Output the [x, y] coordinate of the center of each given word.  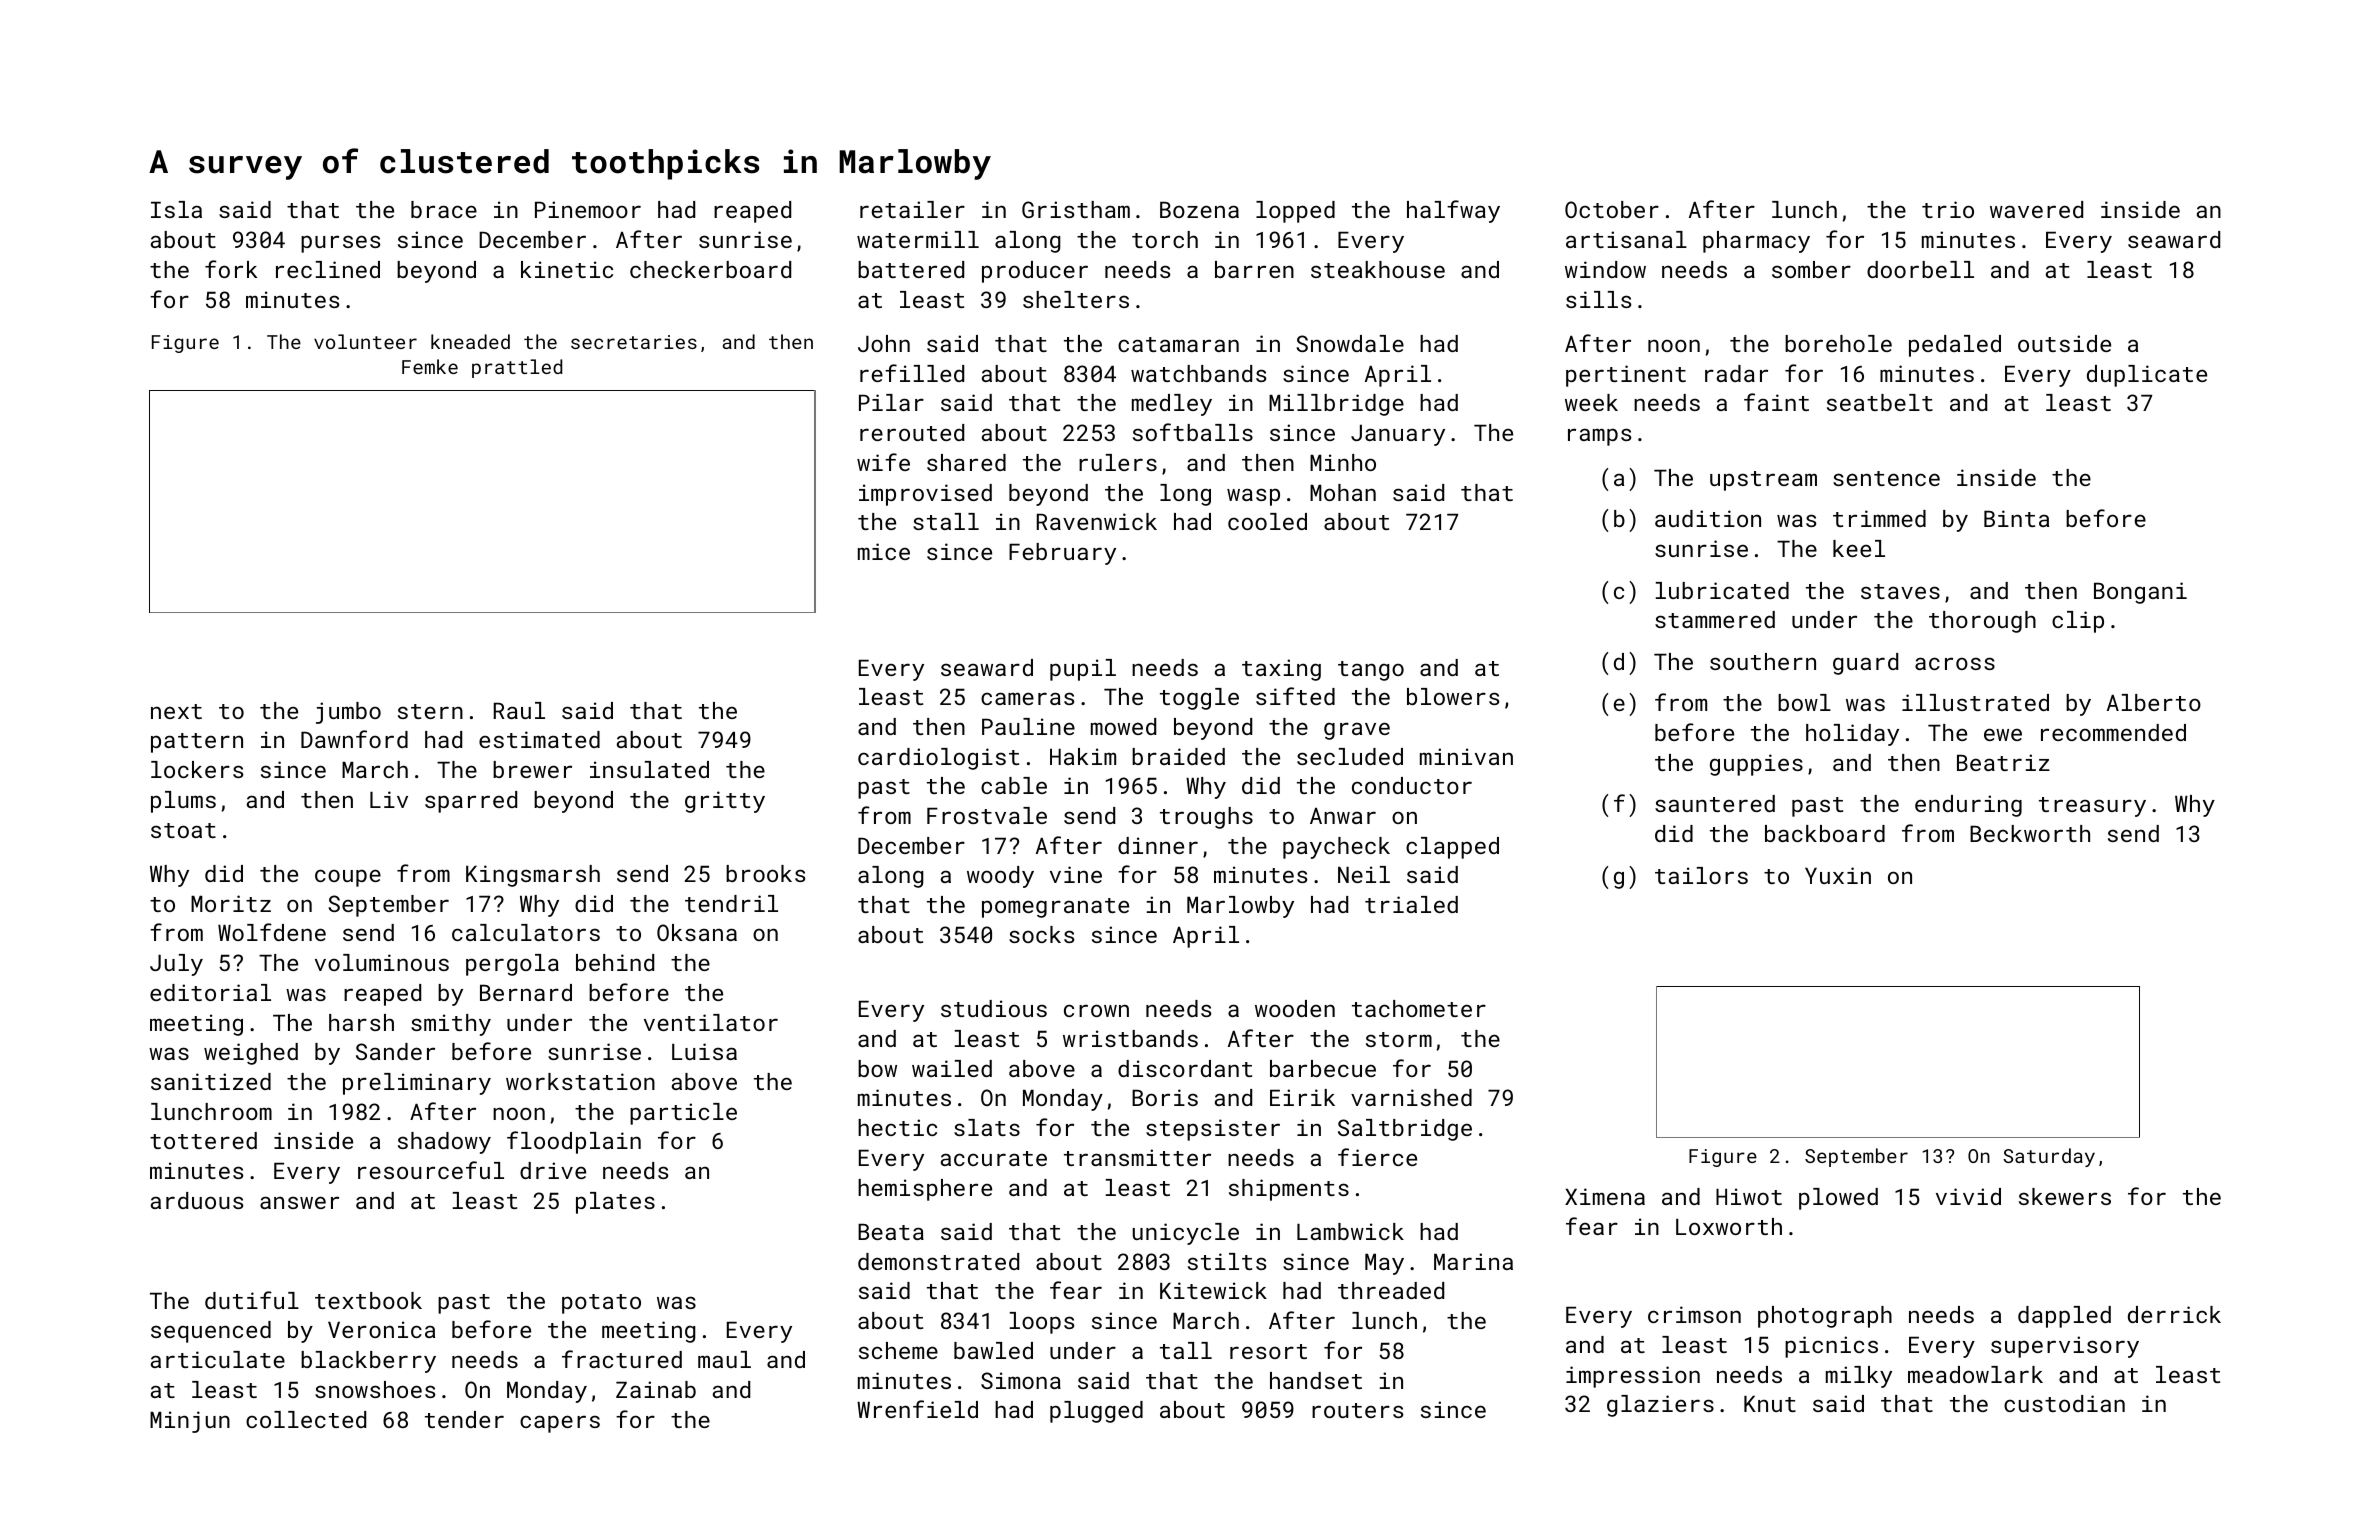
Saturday [2049, 1157]
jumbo [348, 713]
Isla [176, 209]
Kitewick [1213, 1290]
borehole [1838, 343]
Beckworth [2030, 833]
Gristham [1076, 209]
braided [1178, 756]
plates [615, 1203]
